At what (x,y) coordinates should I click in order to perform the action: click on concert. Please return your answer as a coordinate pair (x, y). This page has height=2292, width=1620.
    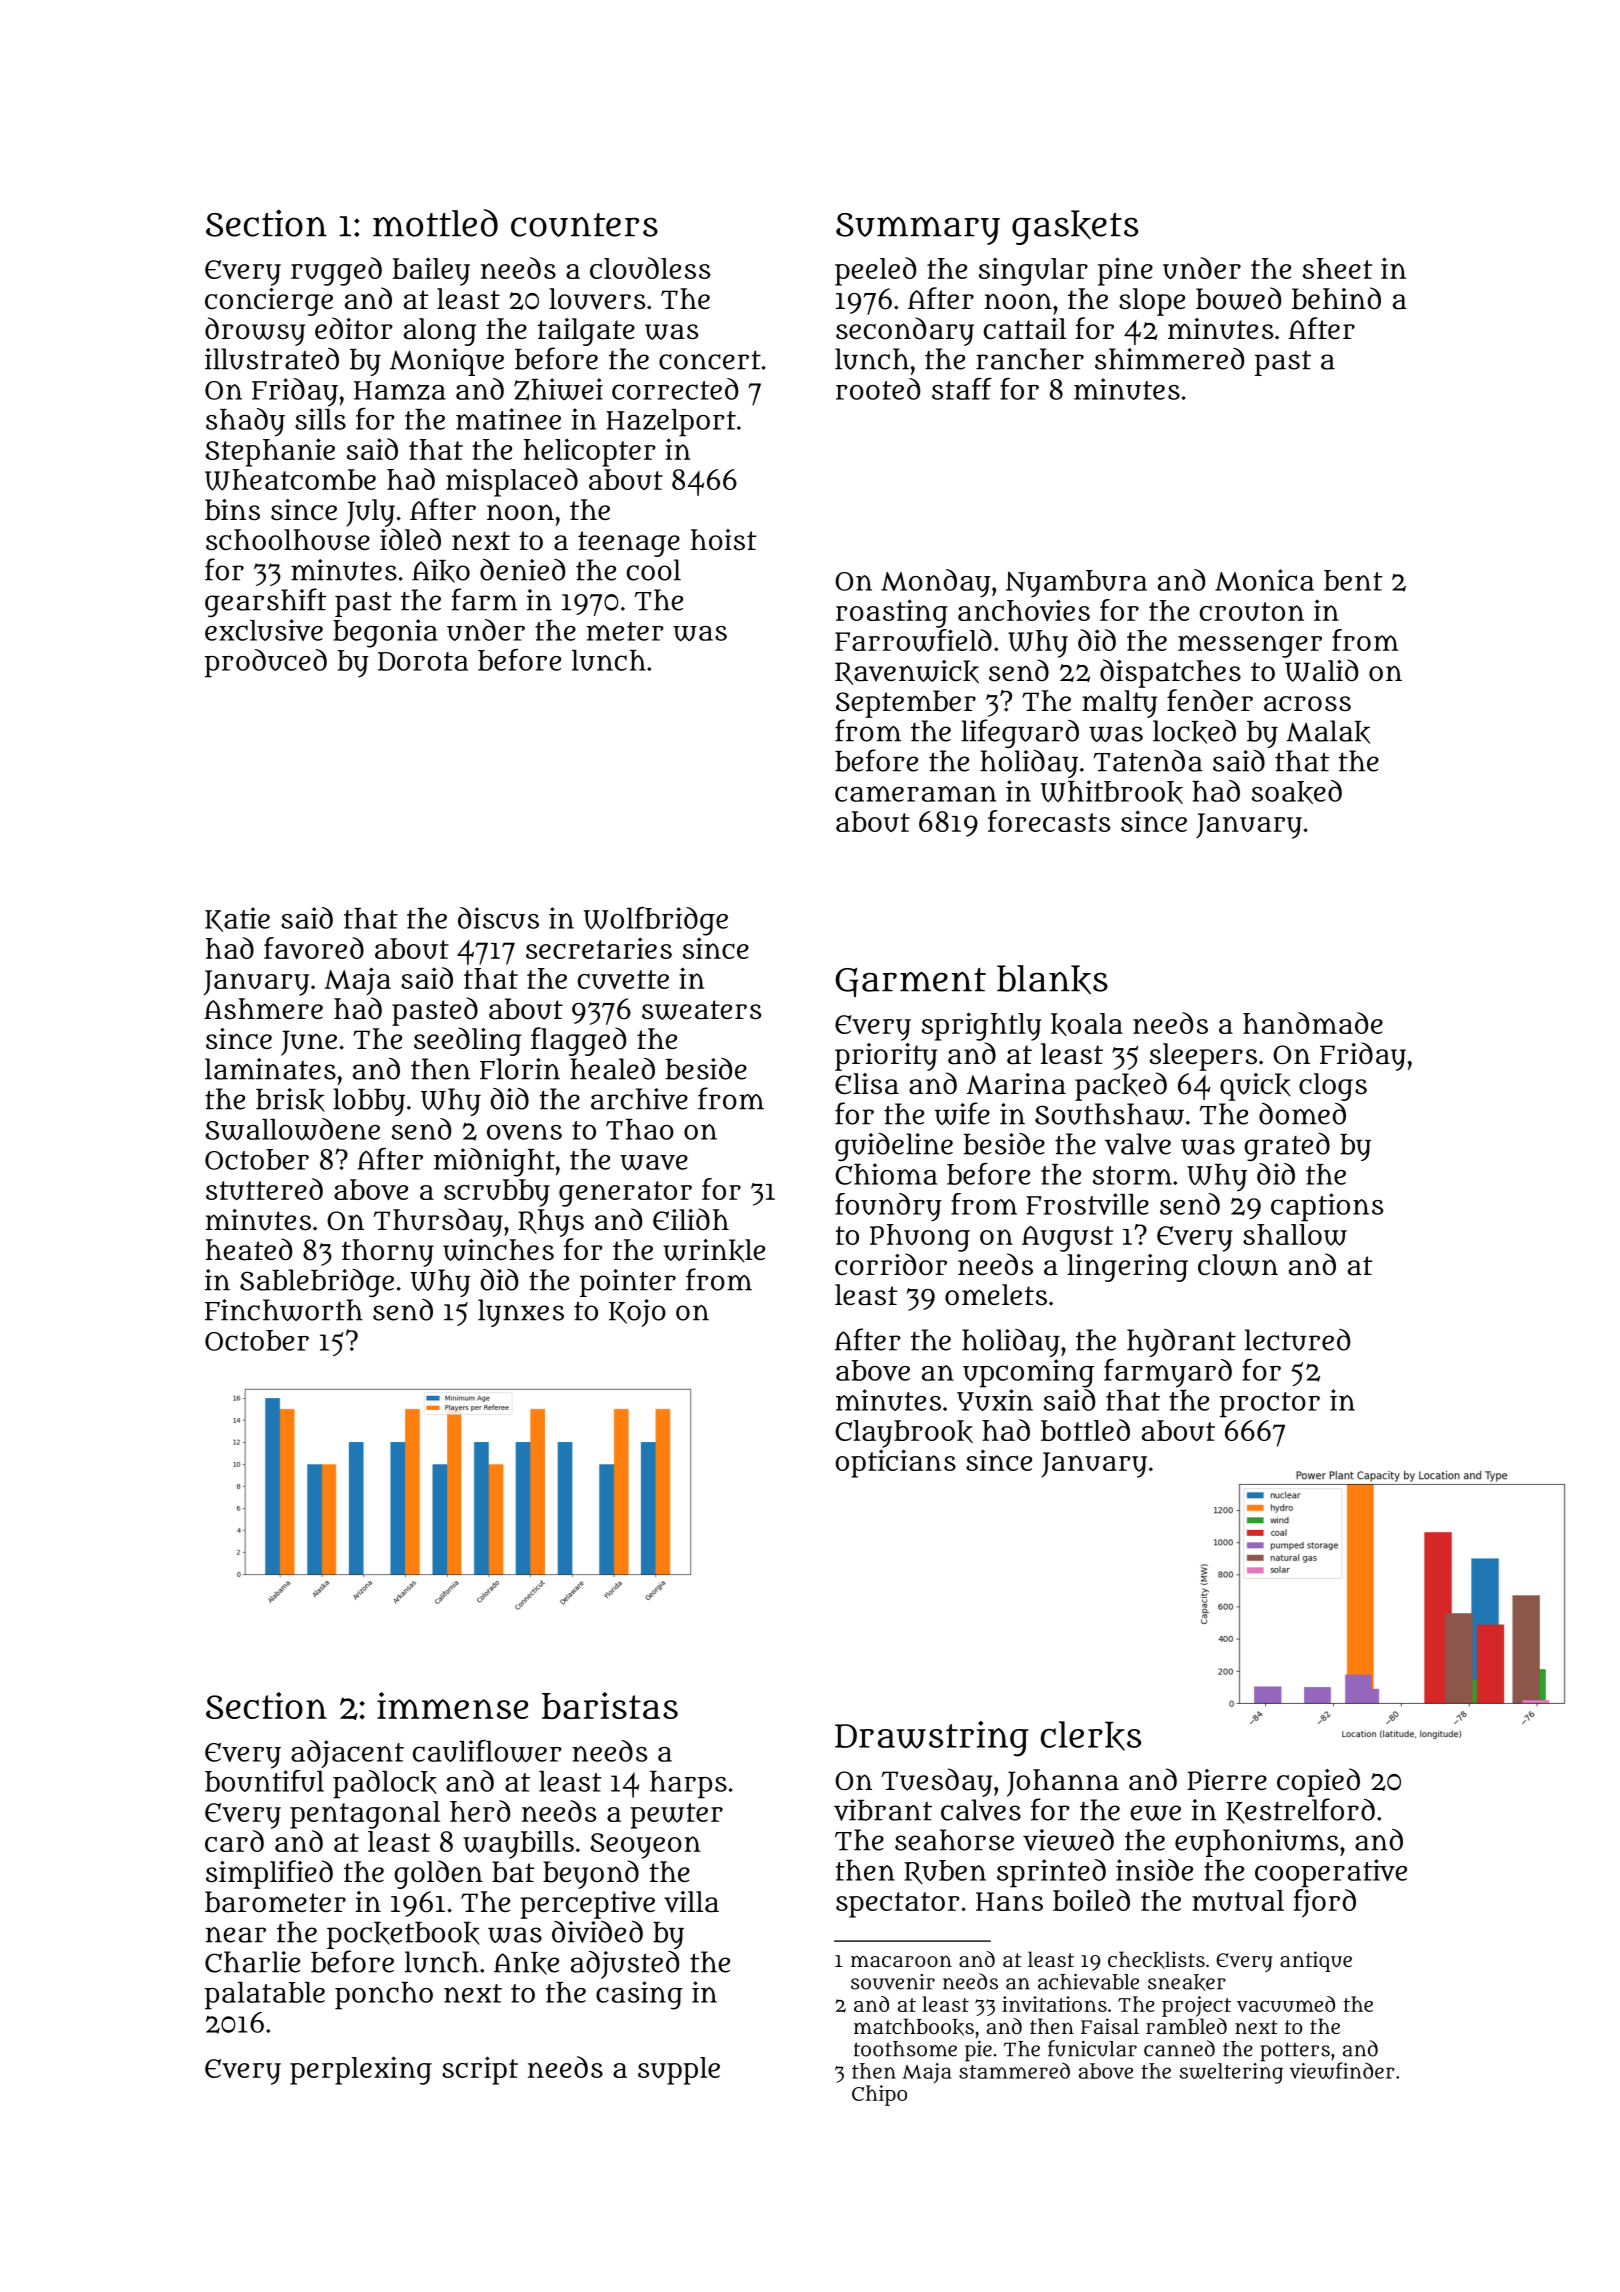
    Looking at the image, I should click on (710, 360).
